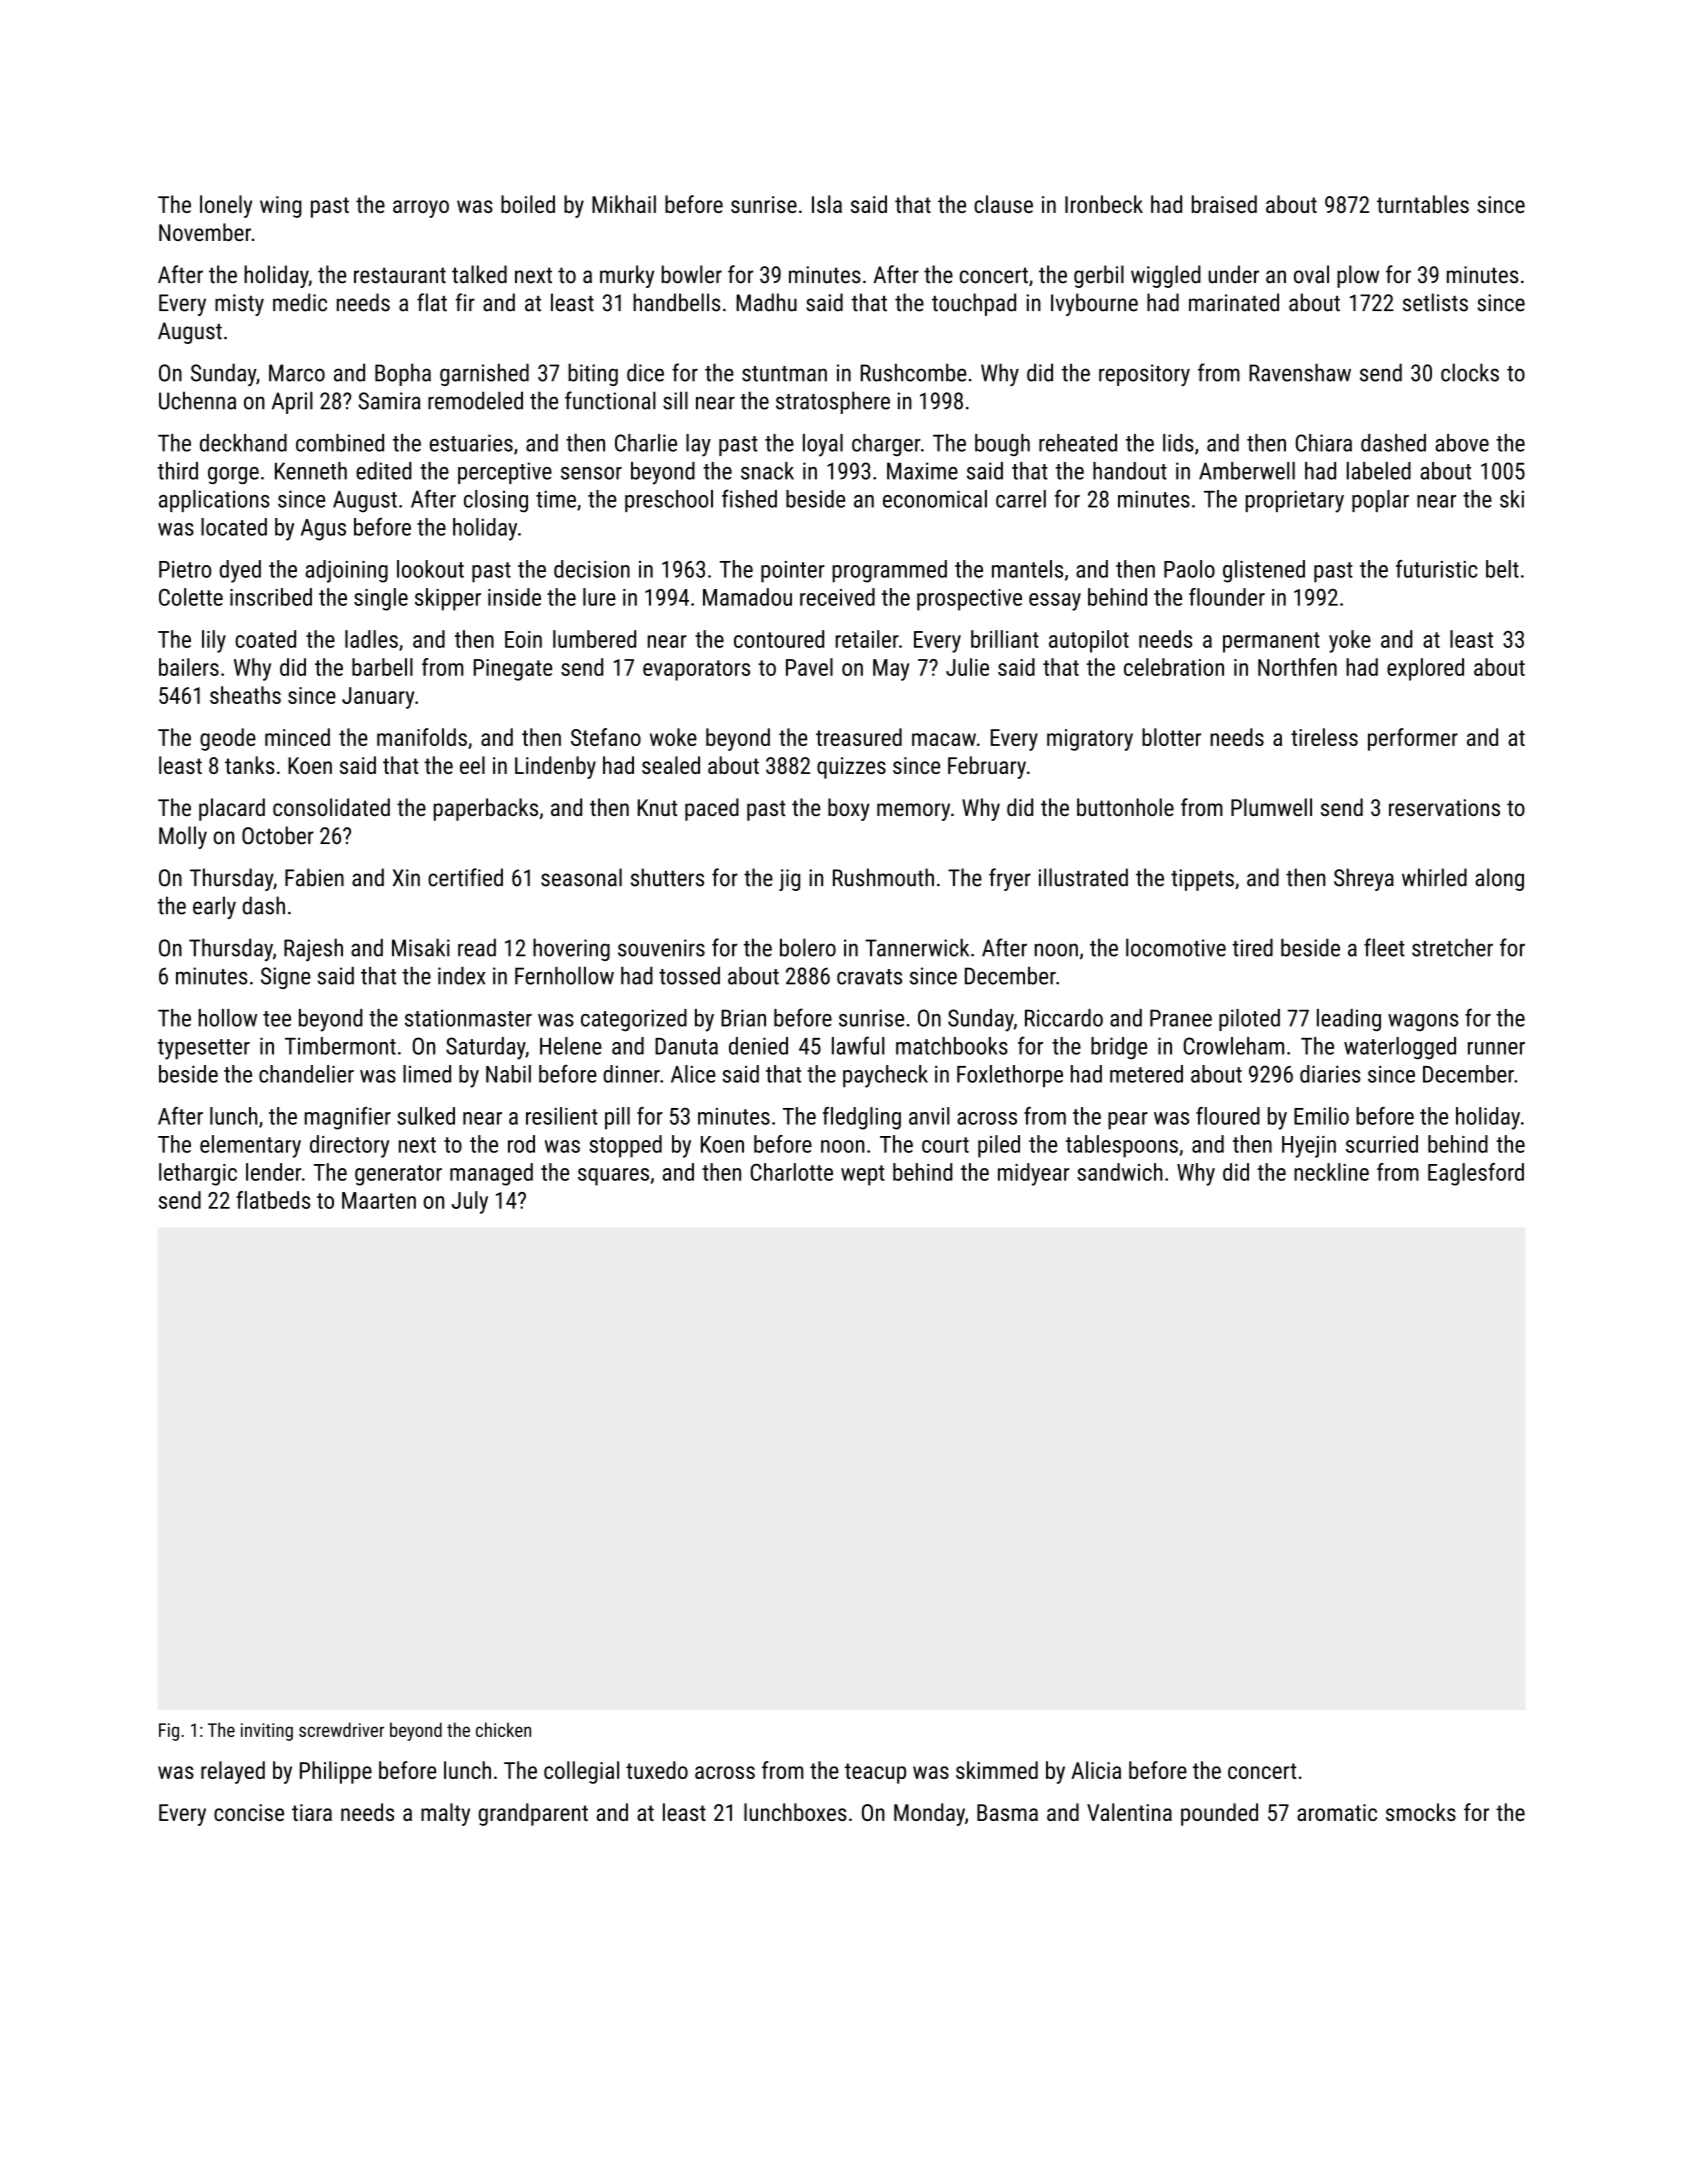 The image size is (1683, 2178). I want to click on turntables, so click(1423, 204).
